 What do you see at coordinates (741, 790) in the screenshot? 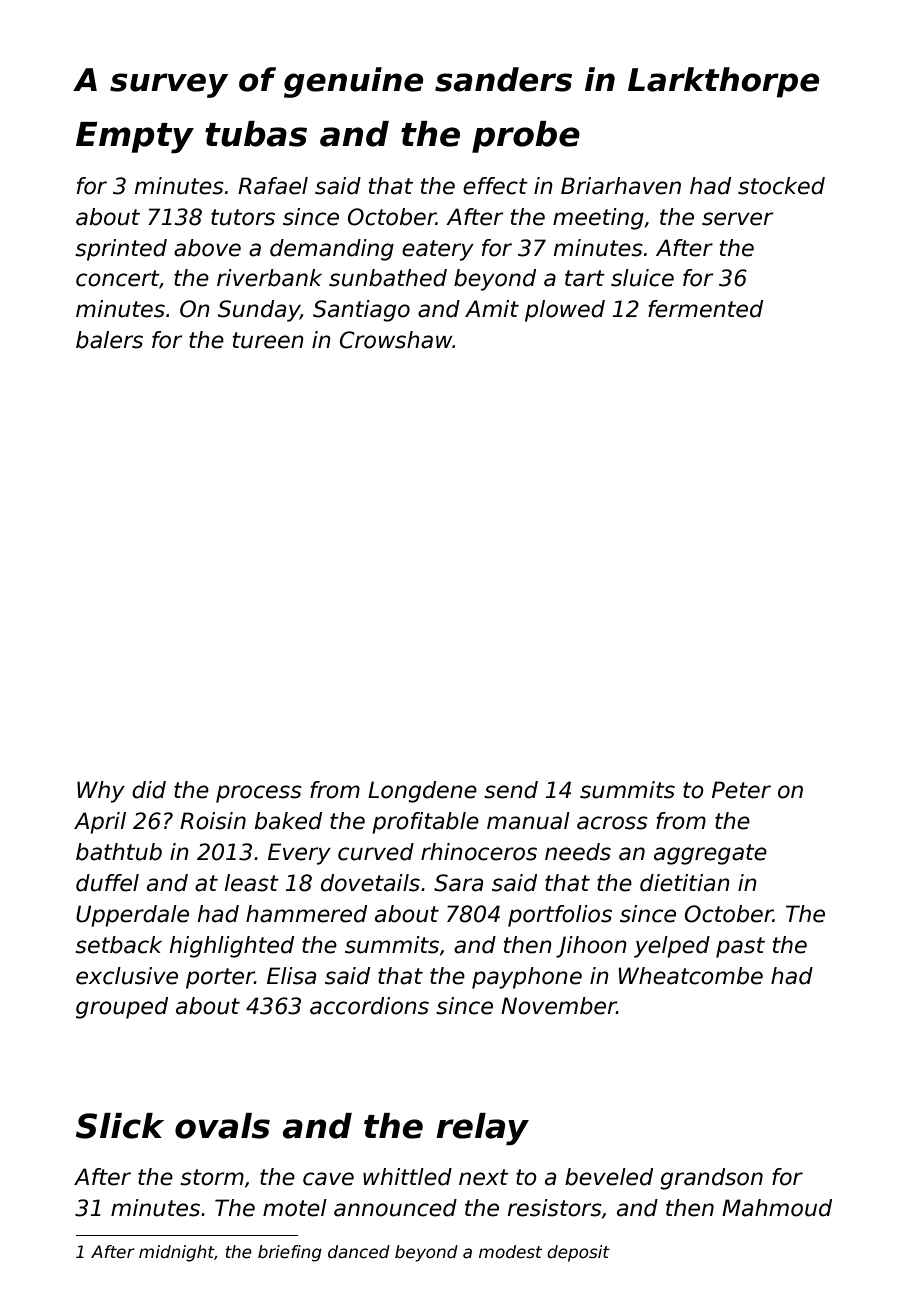
I see `Peter` at bounding box center [741, 790].
